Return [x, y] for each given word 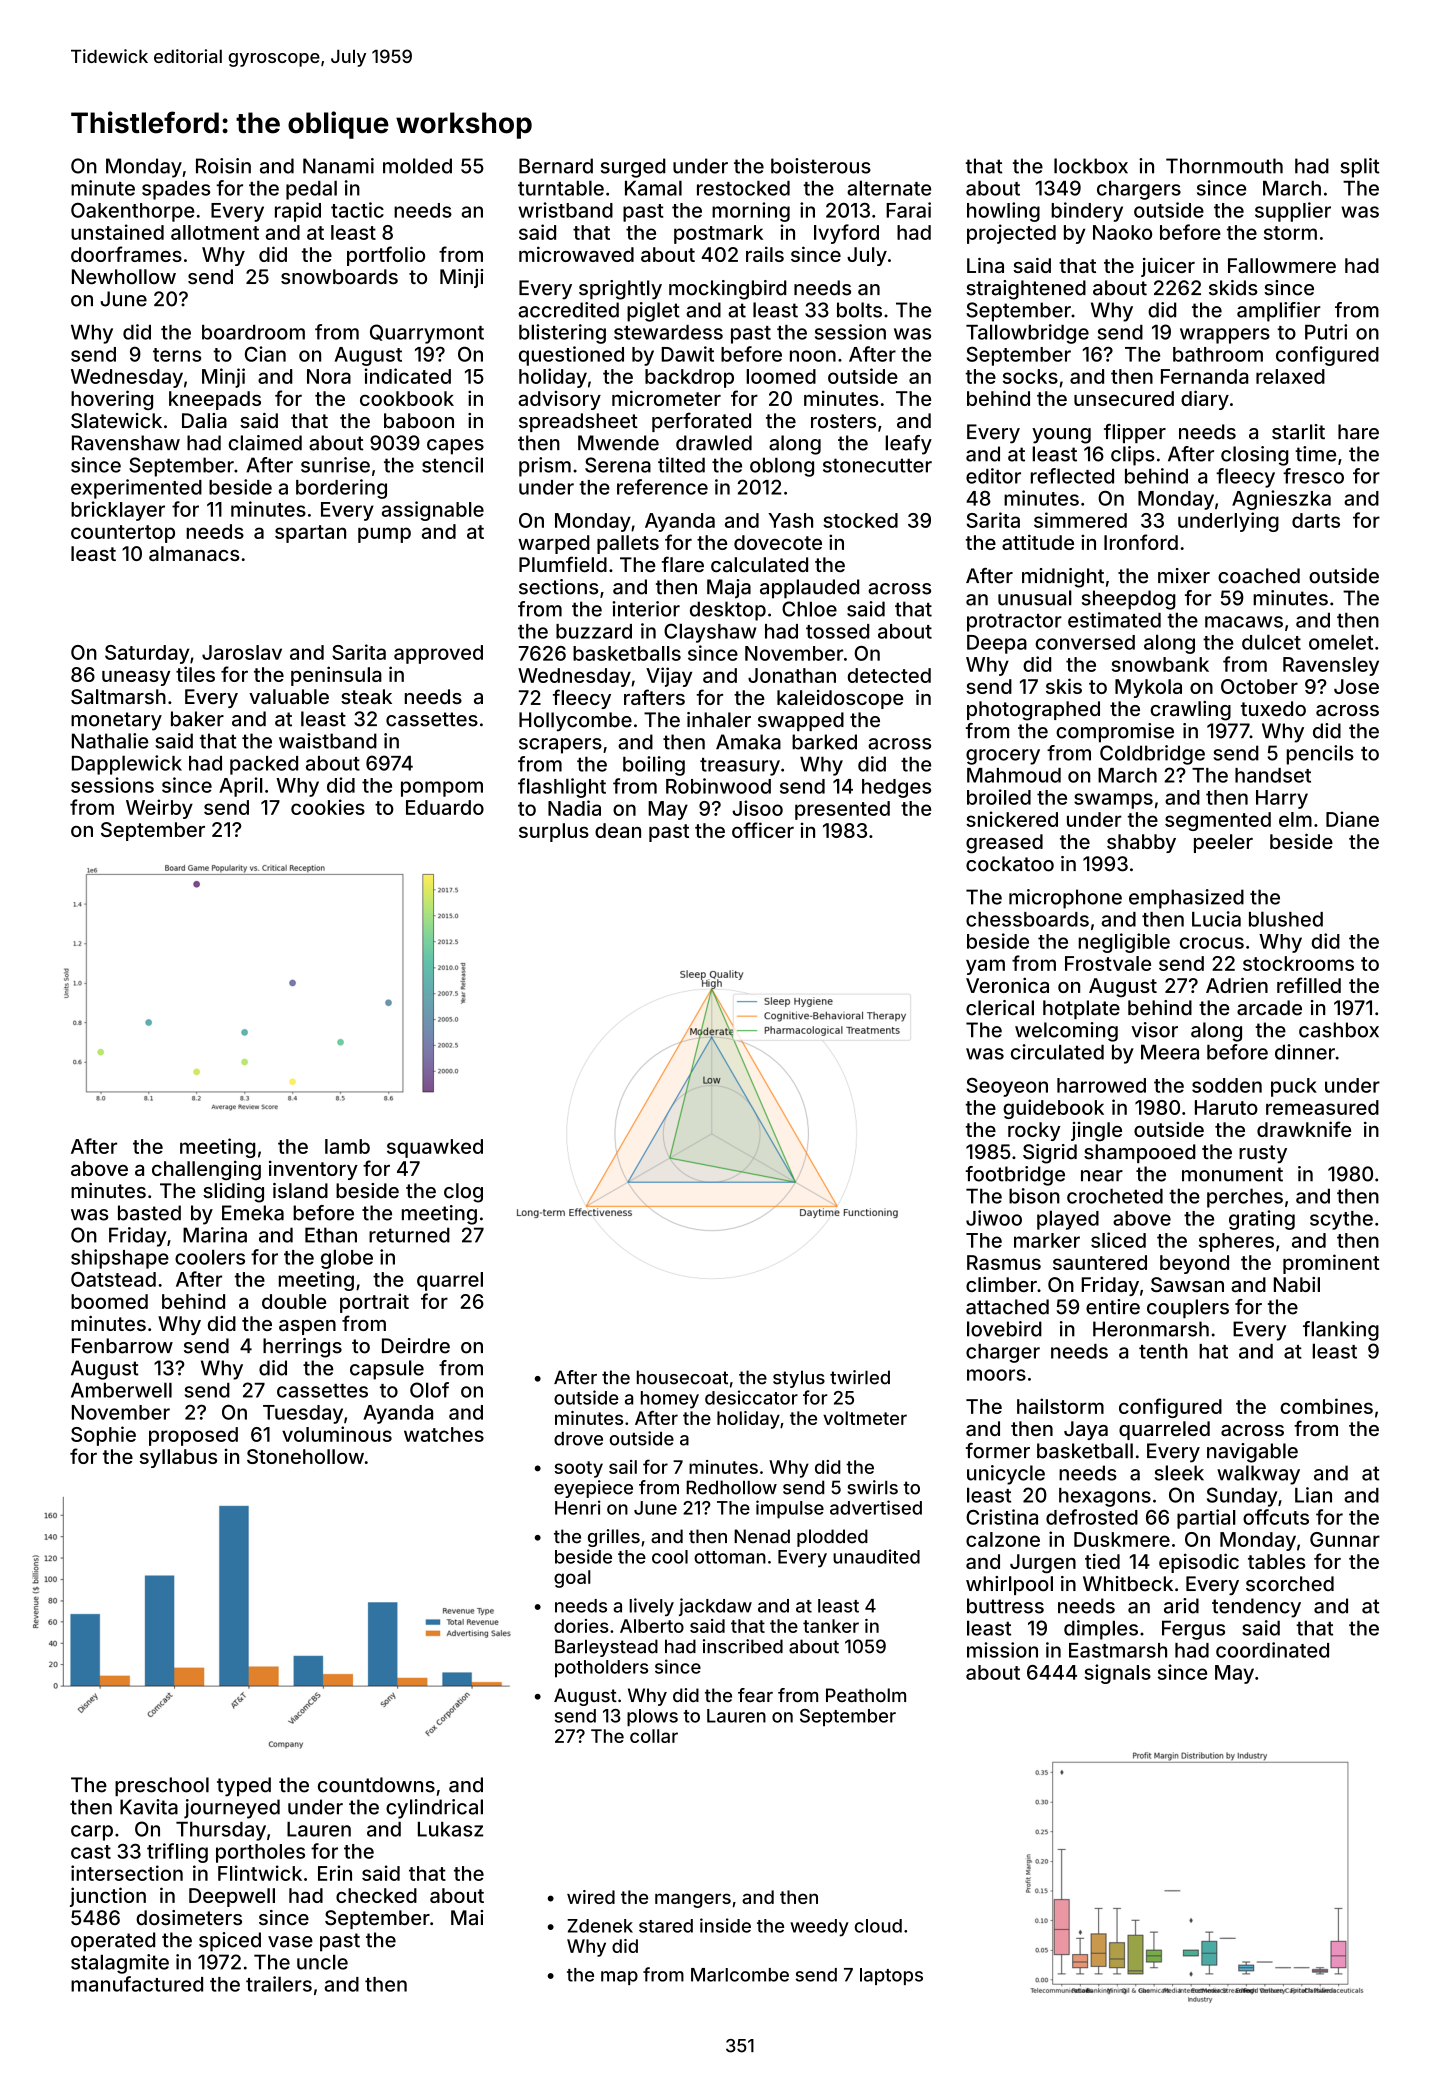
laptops [891, 1976]
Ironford [1141, 542]
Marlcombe [740, 1975]
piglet [653, 312]
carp [92, 1833]
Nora [329, 376]
